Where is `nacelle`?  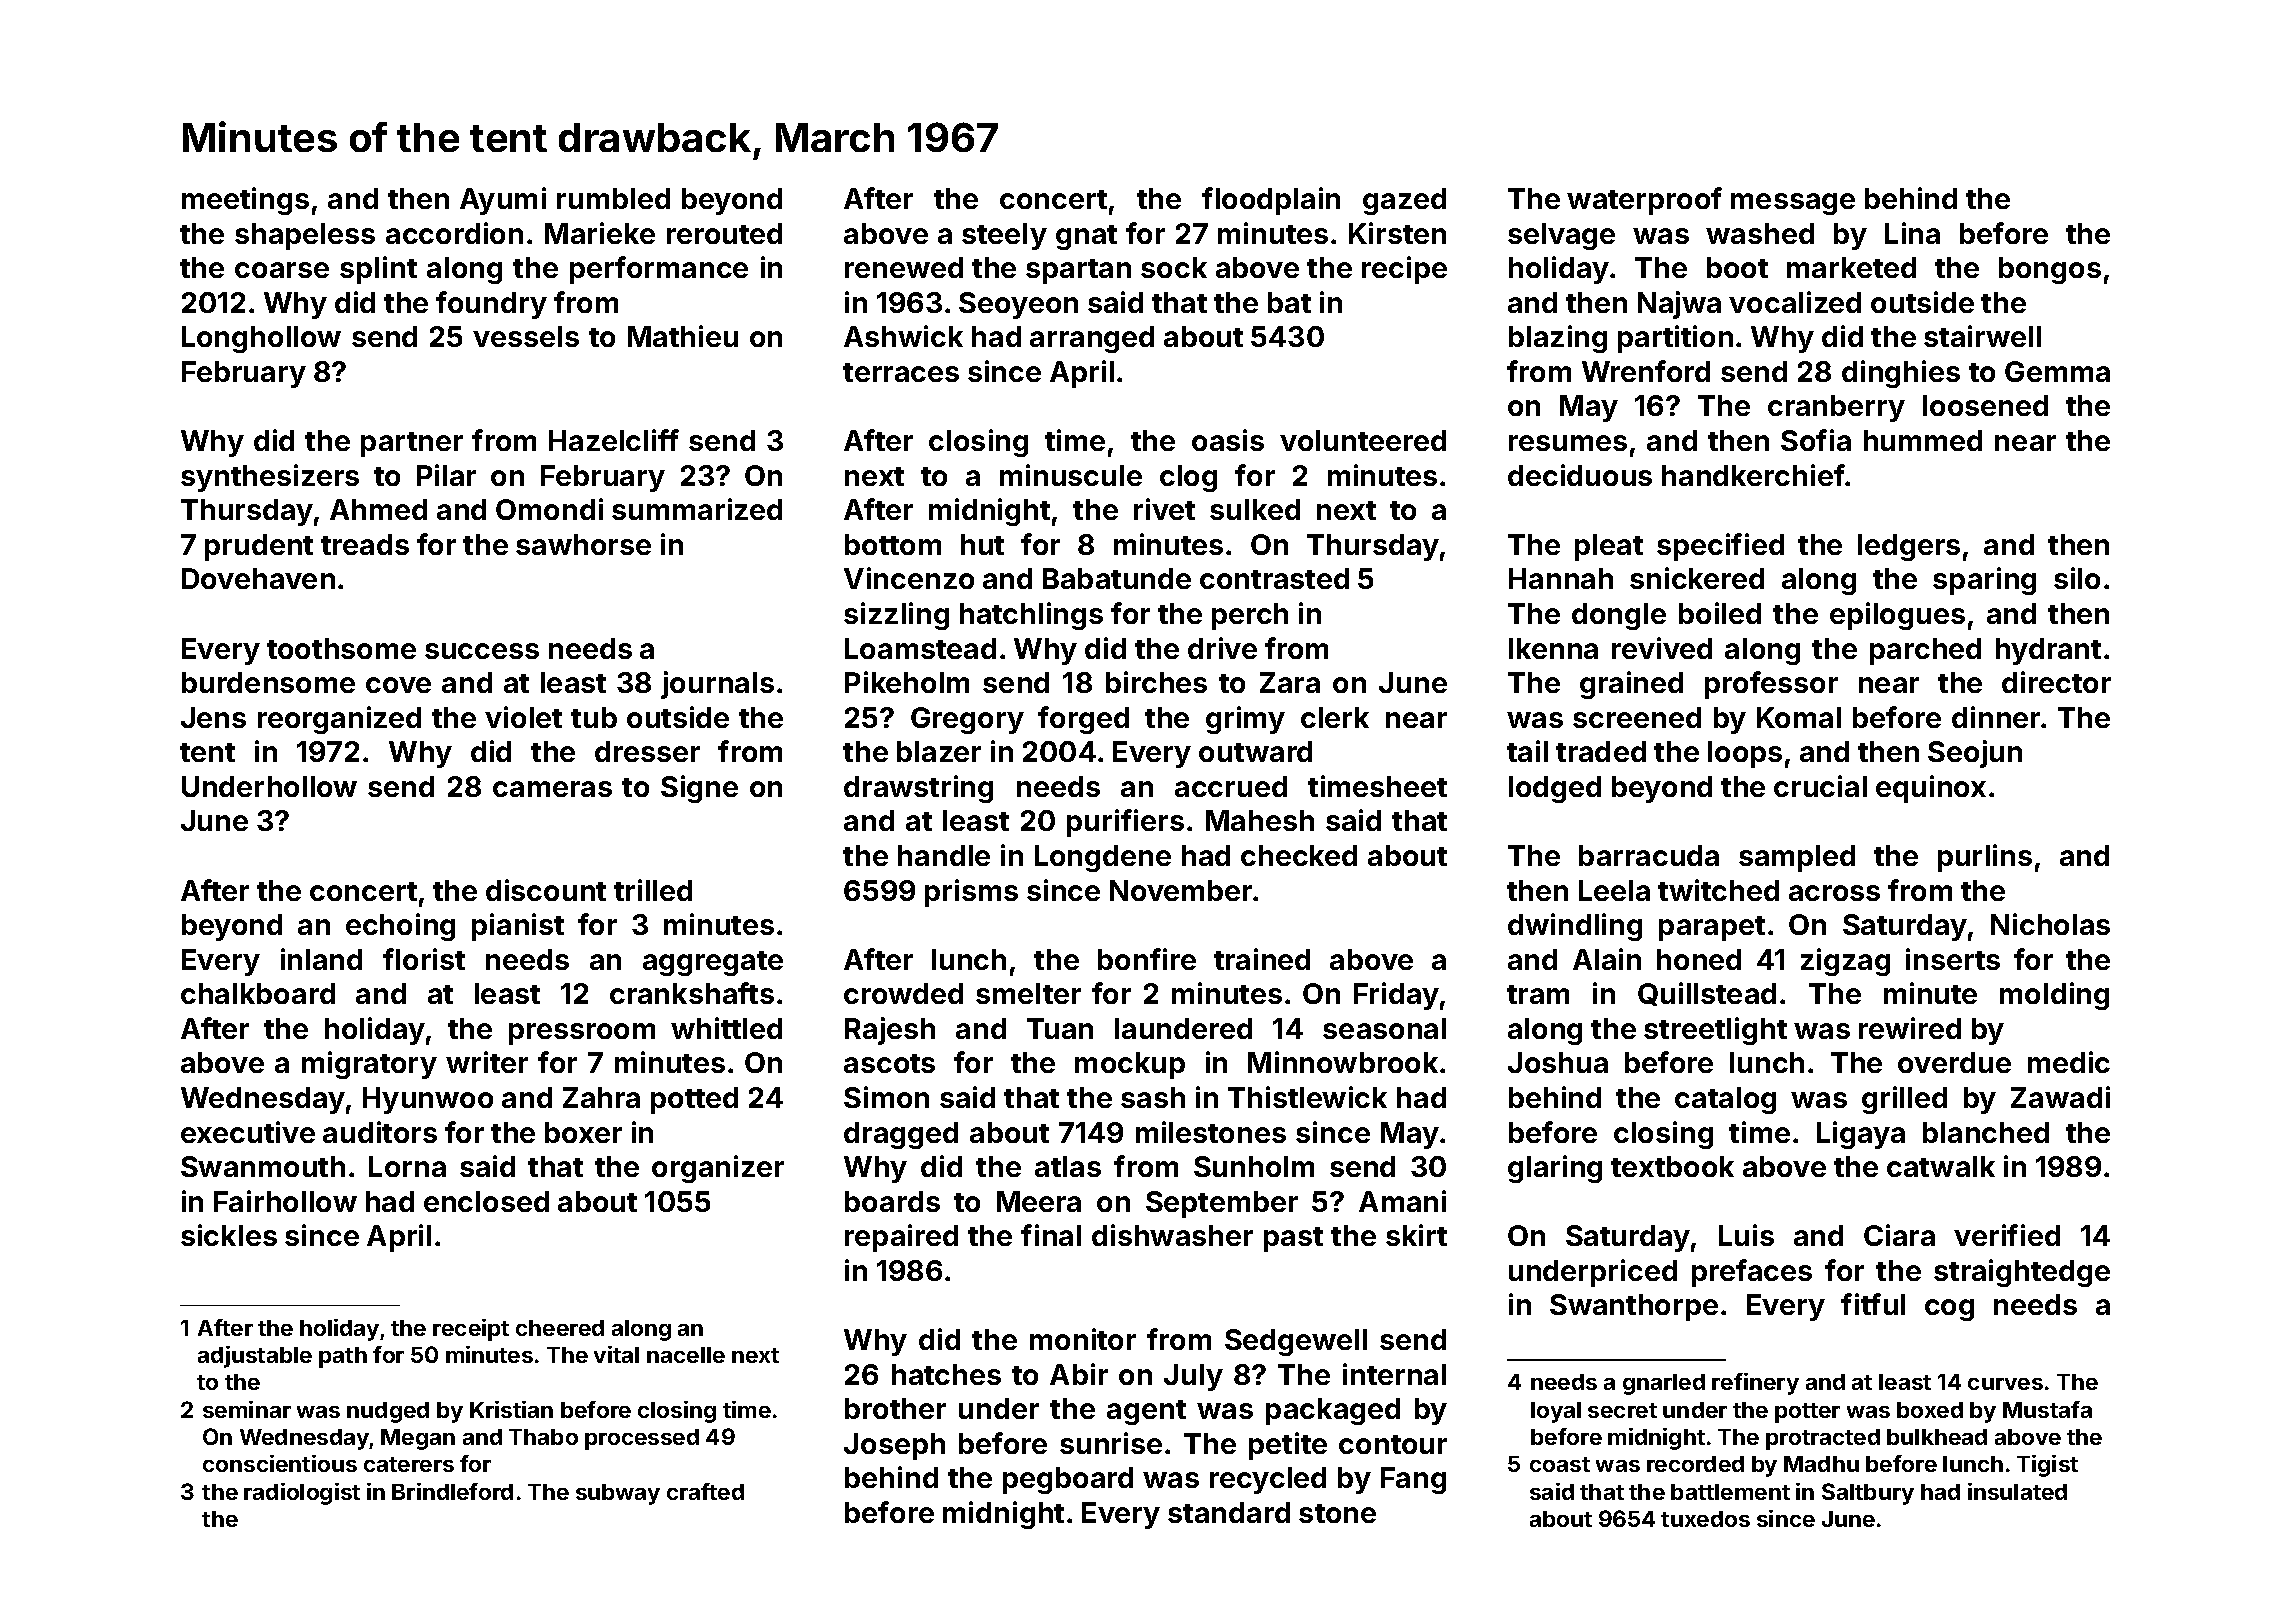 nacelle is located at coordinates (686, 1355).
